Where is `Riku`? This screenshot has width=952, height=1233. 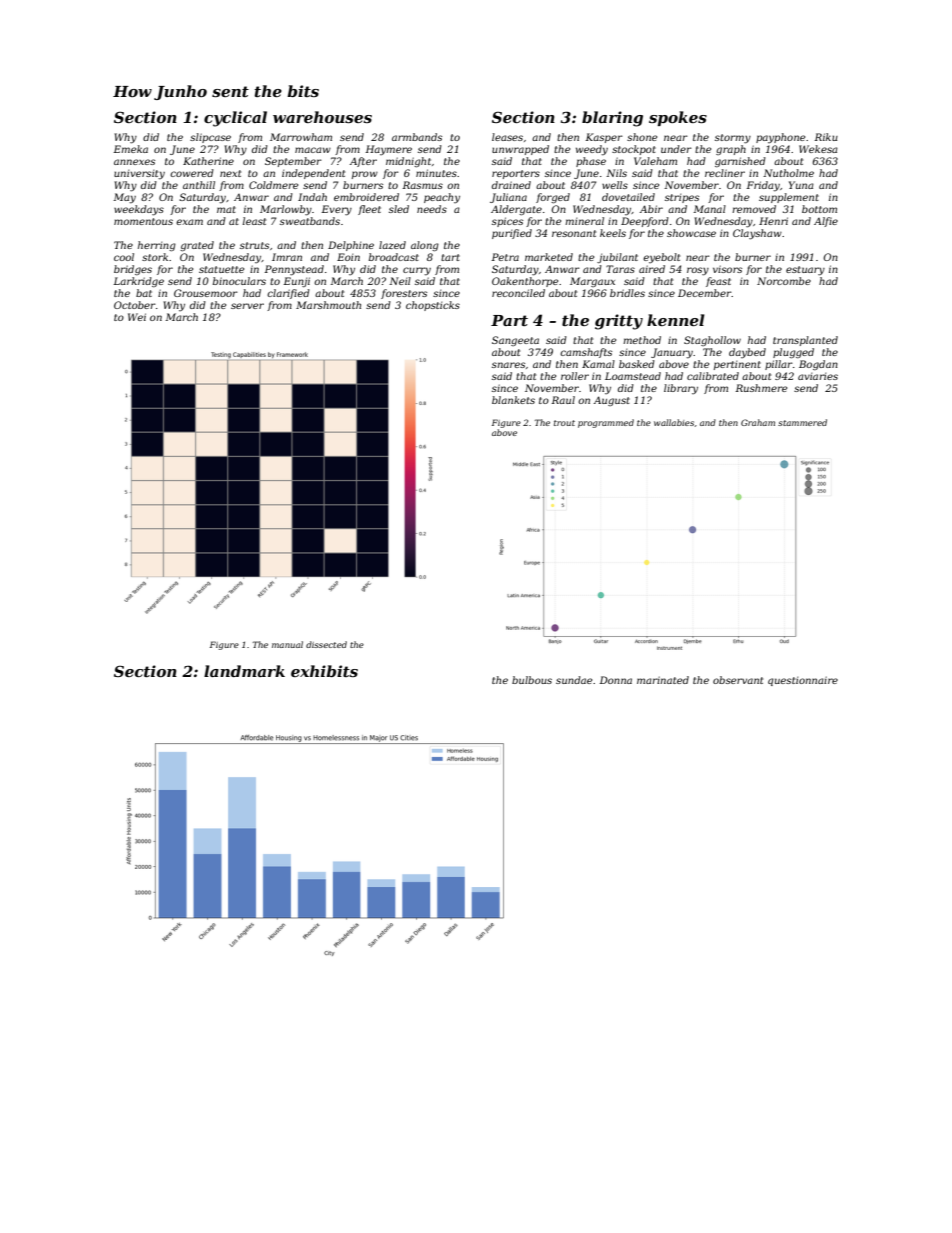
Riku is located at coordinates (826, 137).
